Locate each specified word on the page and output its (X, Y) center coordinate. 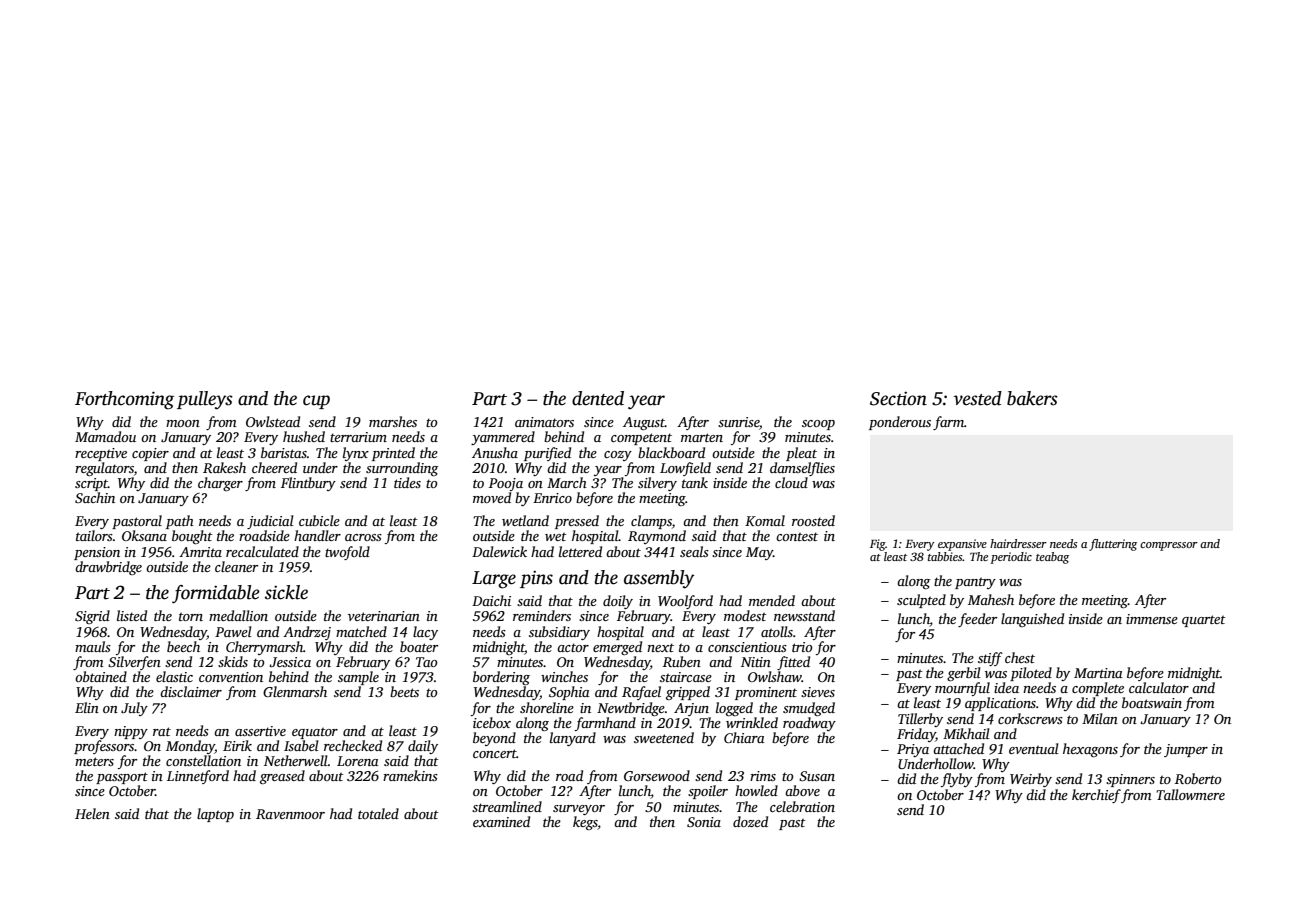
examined (501, 821)
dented (598, 398)
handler (317, 535)
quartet (1204, 621)
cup (316, 402)
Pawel (233, 631)
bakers (1032, 398)
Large (494, 580)
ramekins (410, 775)
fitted (793, 663)
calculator (1159, 687)
